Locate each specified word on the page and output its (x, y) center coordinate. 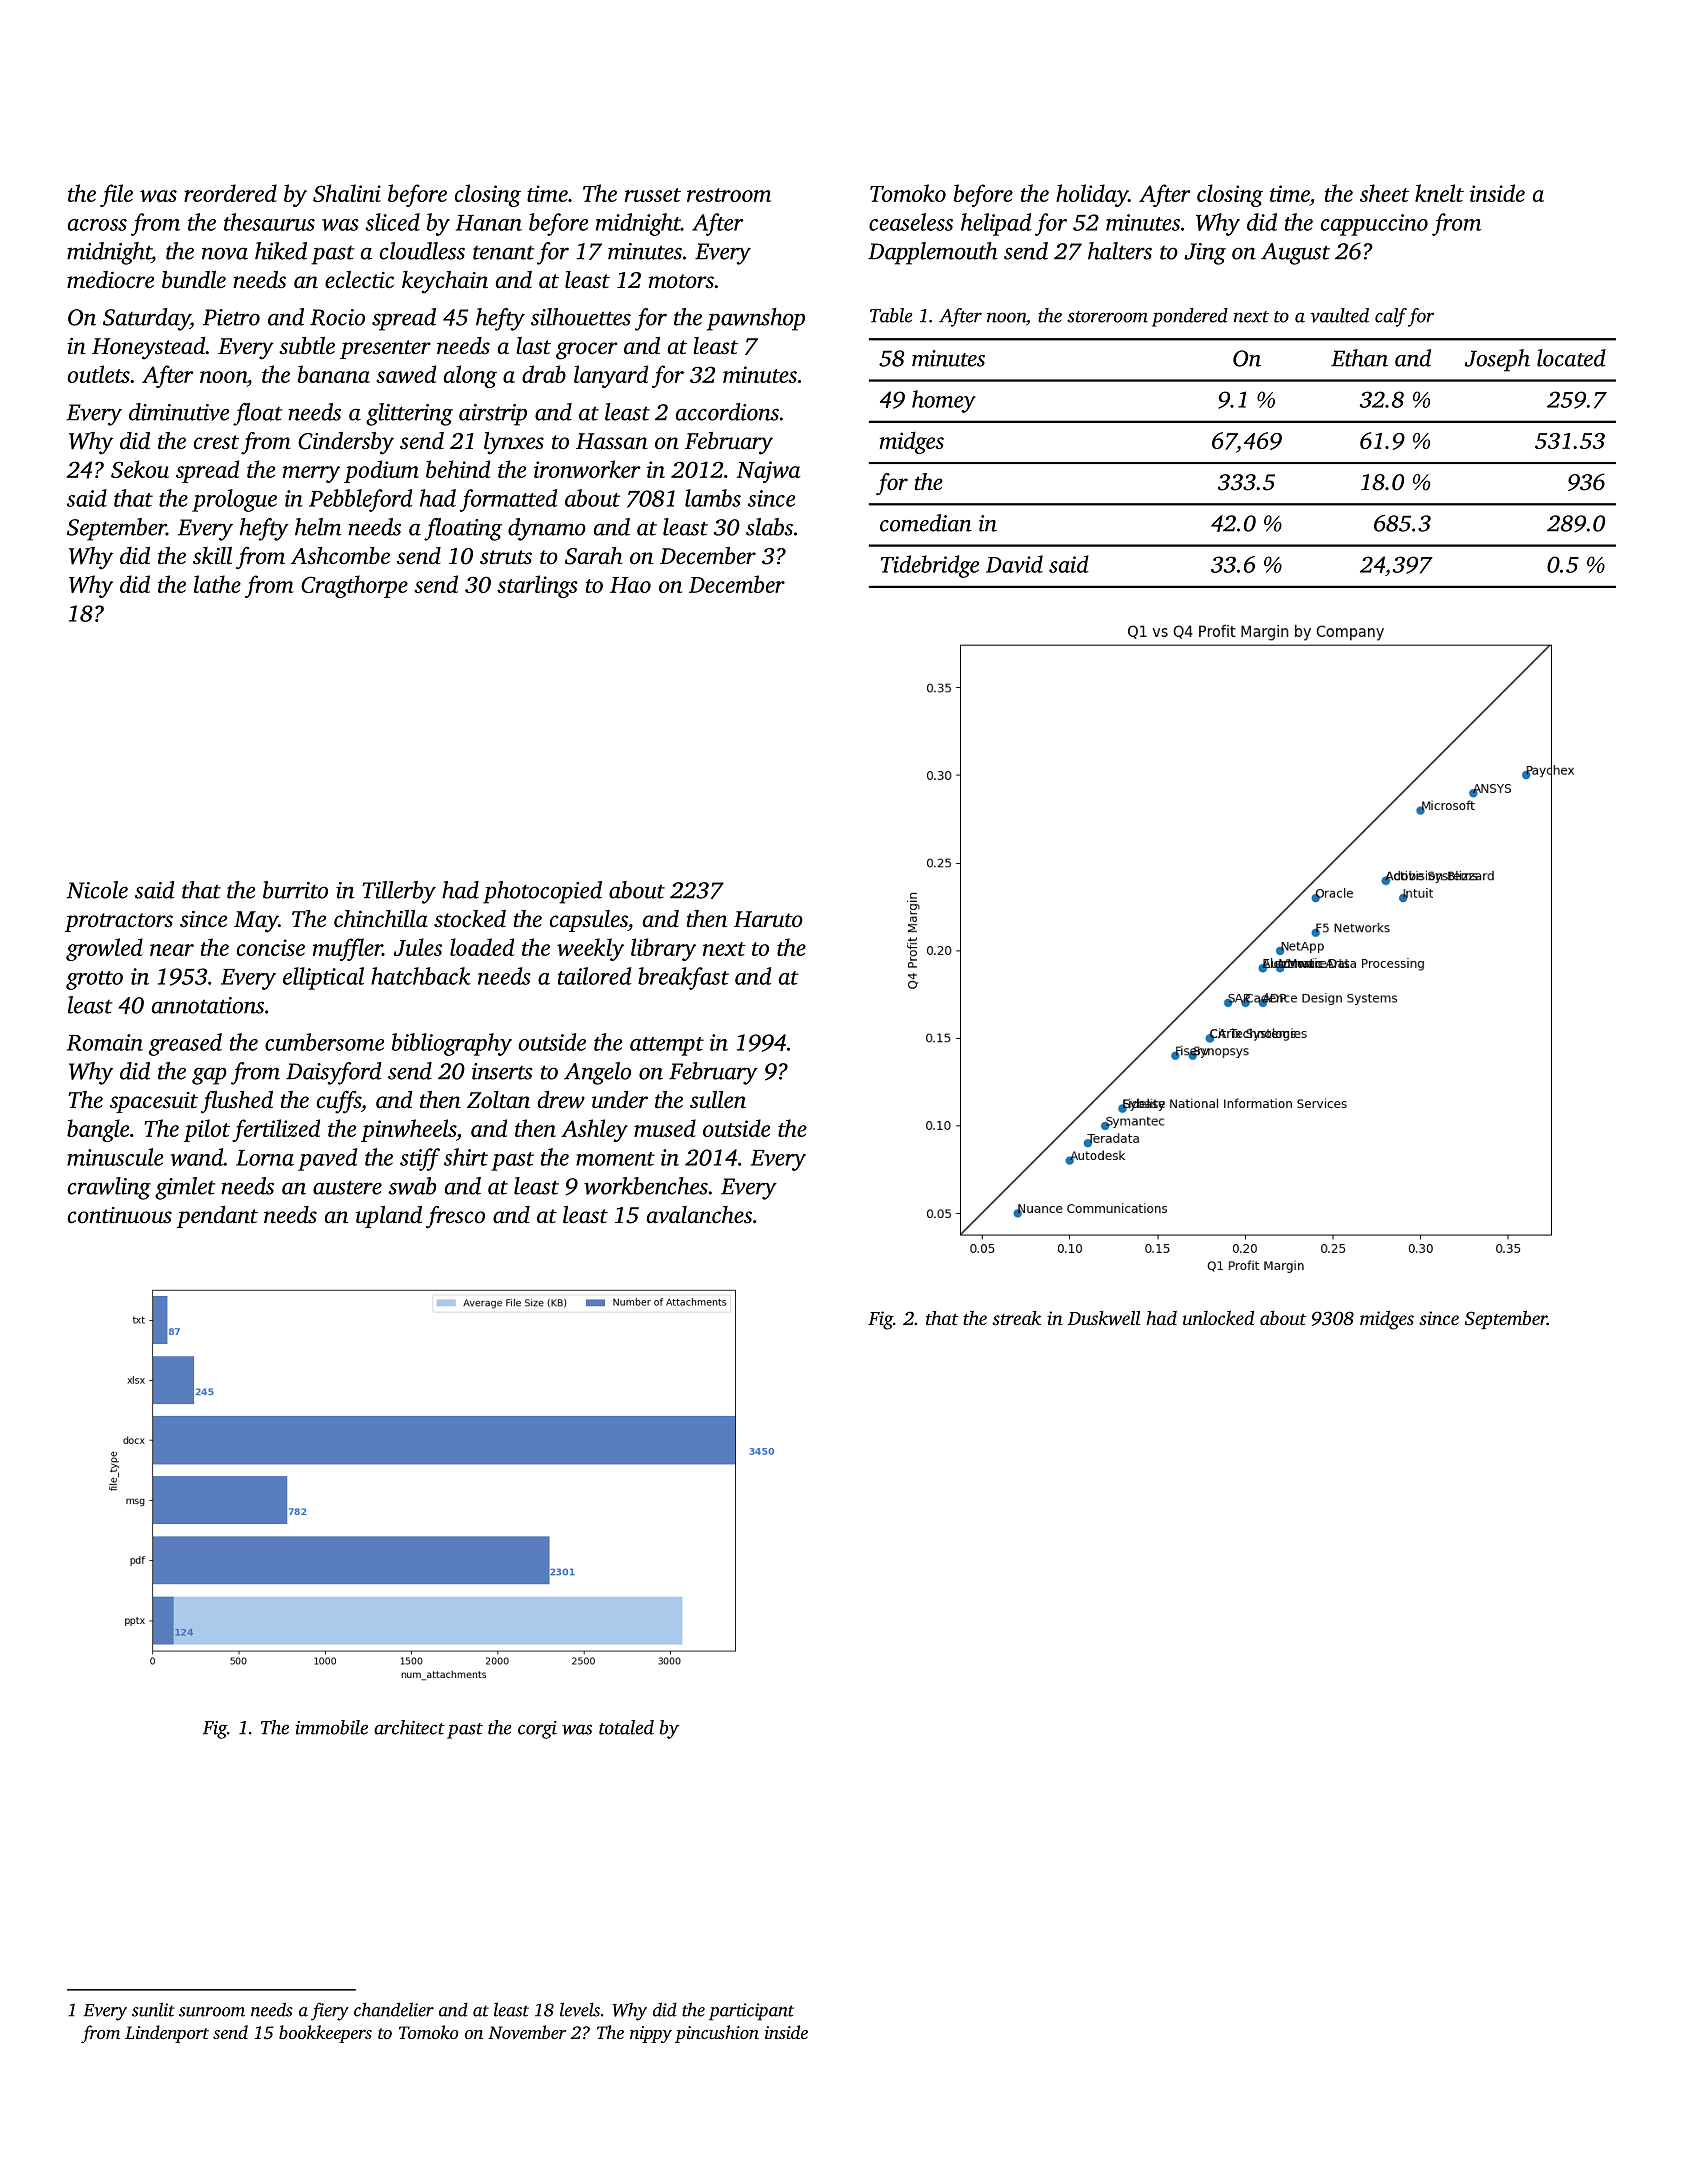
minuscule (115, 1157)
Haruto (768, 919)
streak (1016, 1318)
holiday (1092, 195)
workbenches (646, 1186)
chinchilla (381, 919)
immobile (331, 1727)
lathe (217, 584)
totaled (626, 1727)
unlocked (1218, 1317)
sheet (1384, 193)
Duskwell (1104, 1317)
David (1014, 564)
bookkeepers (325, 2034)
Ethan (1359, 358)
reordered (230, 193)
